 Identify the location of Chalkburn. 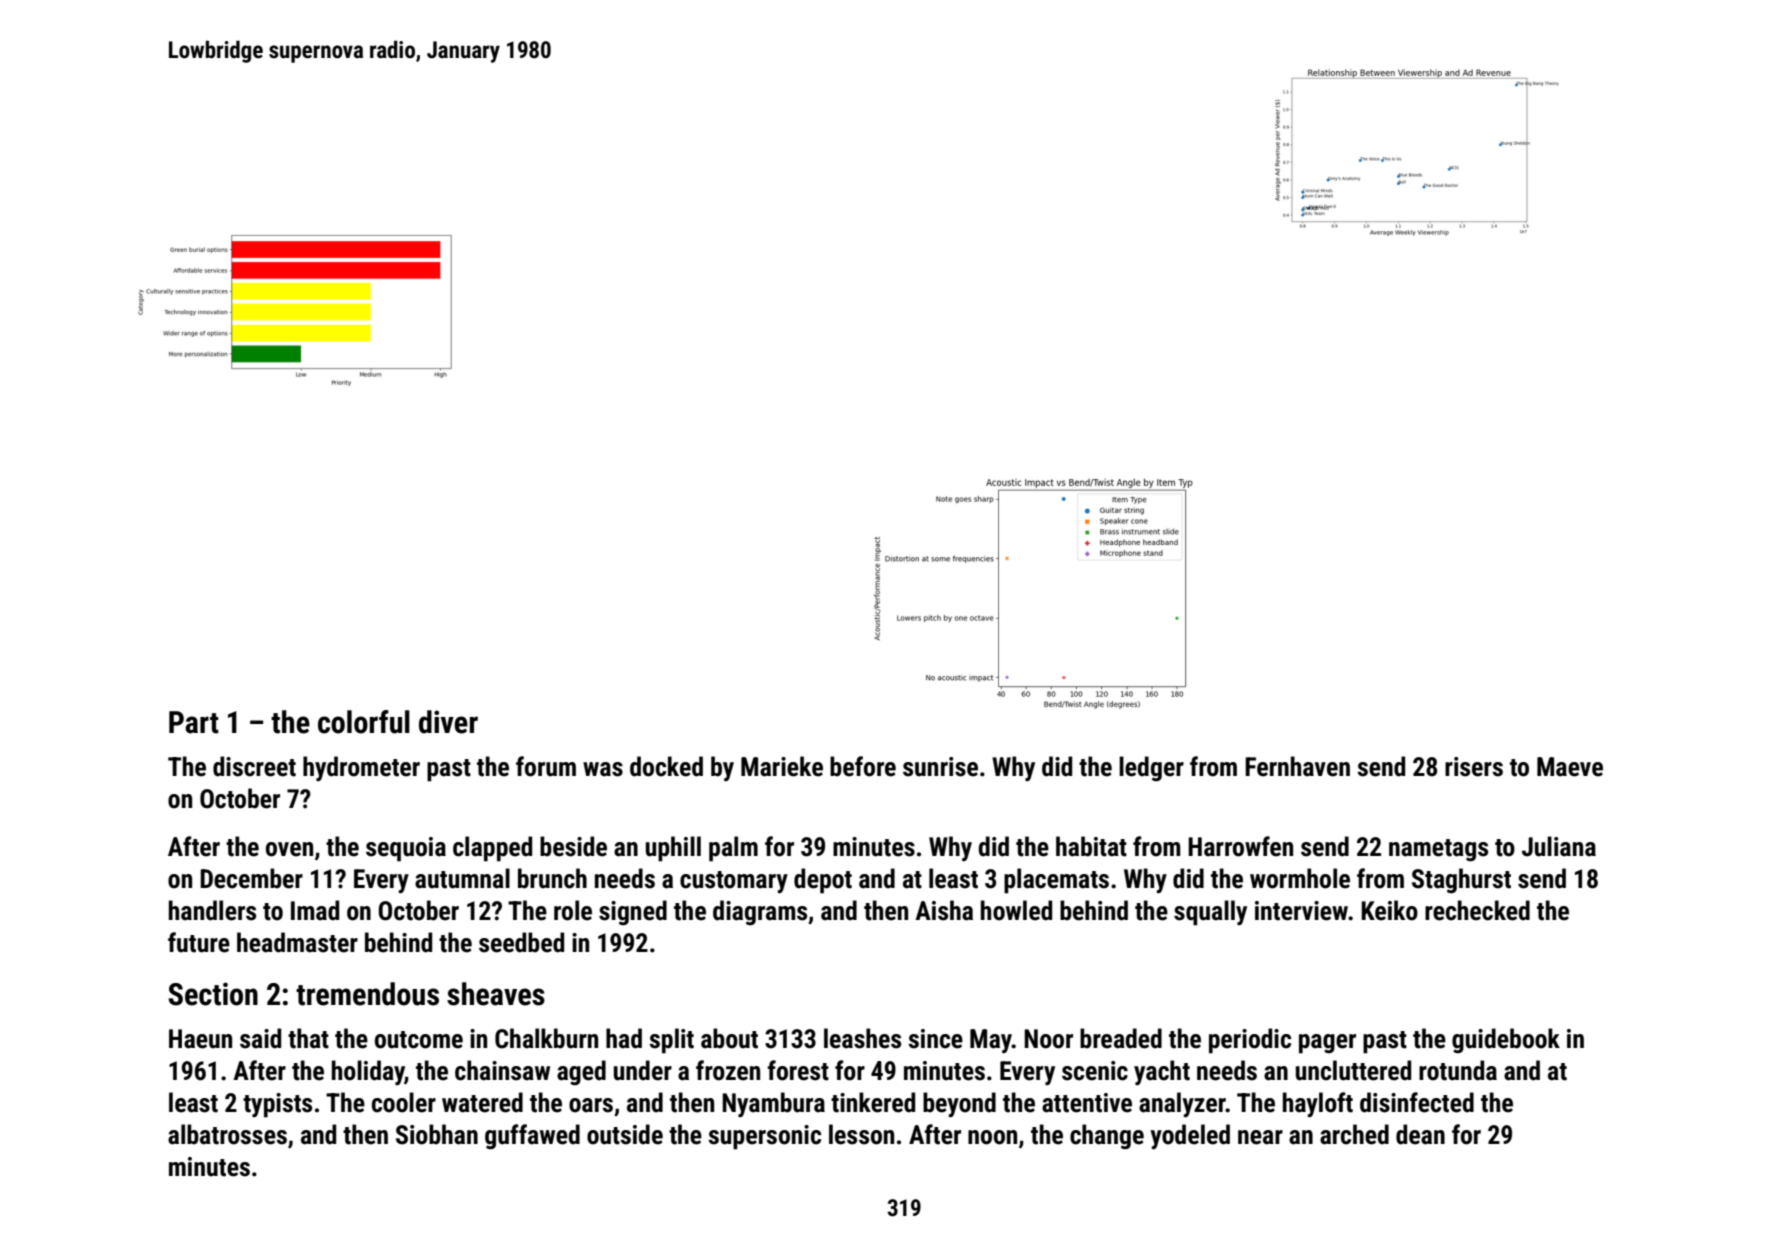
(546, 1038).
